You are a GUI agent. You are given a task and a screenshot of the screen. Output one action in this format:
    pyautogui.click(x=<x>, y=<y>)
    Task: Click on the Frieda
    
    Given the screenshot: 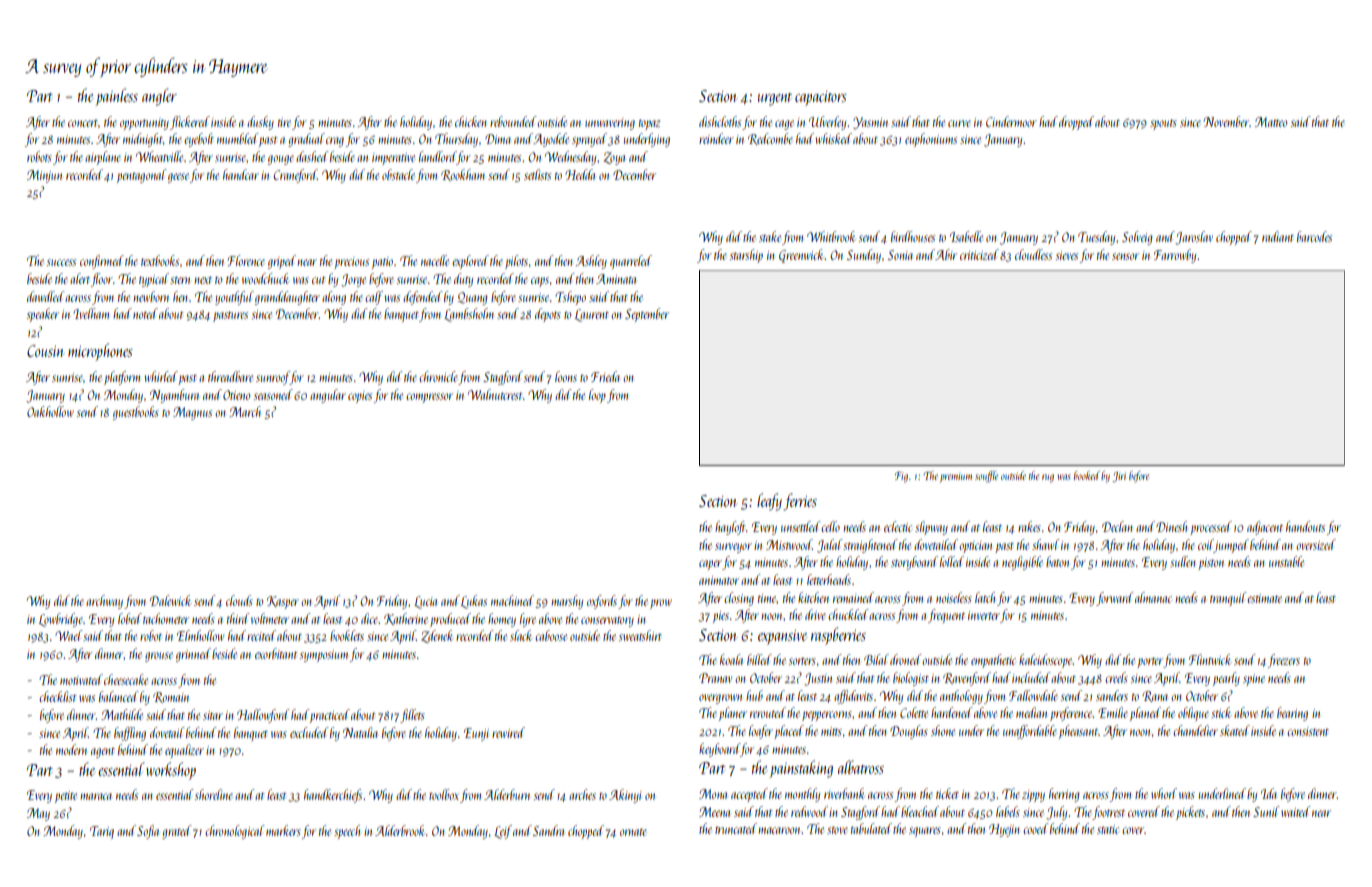 What is the action you would take?
    pyautogui.click(x=605, y=376)
